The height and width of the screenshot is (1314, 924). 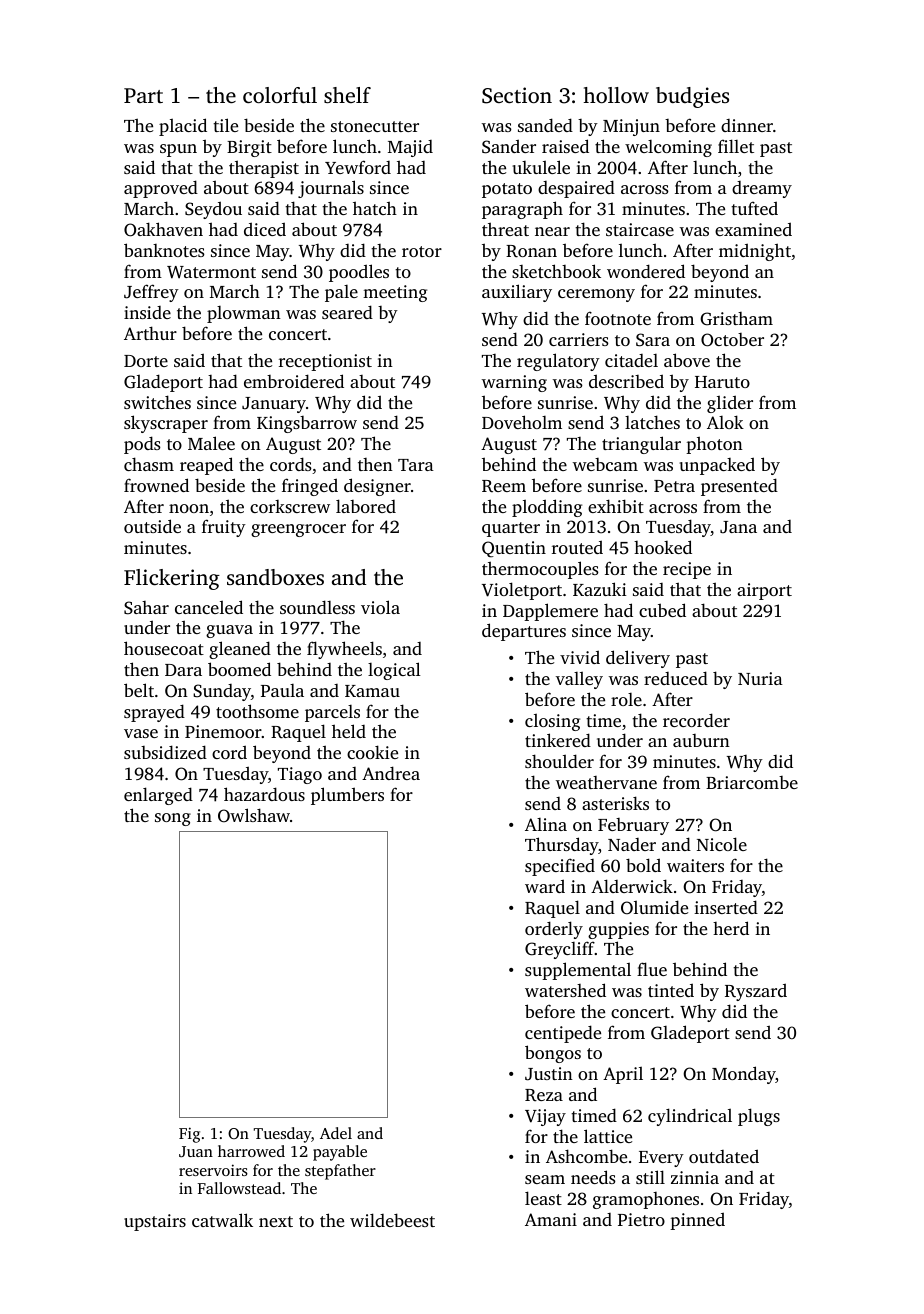 I want to click on Sahar, so click(x=146, y=608).
